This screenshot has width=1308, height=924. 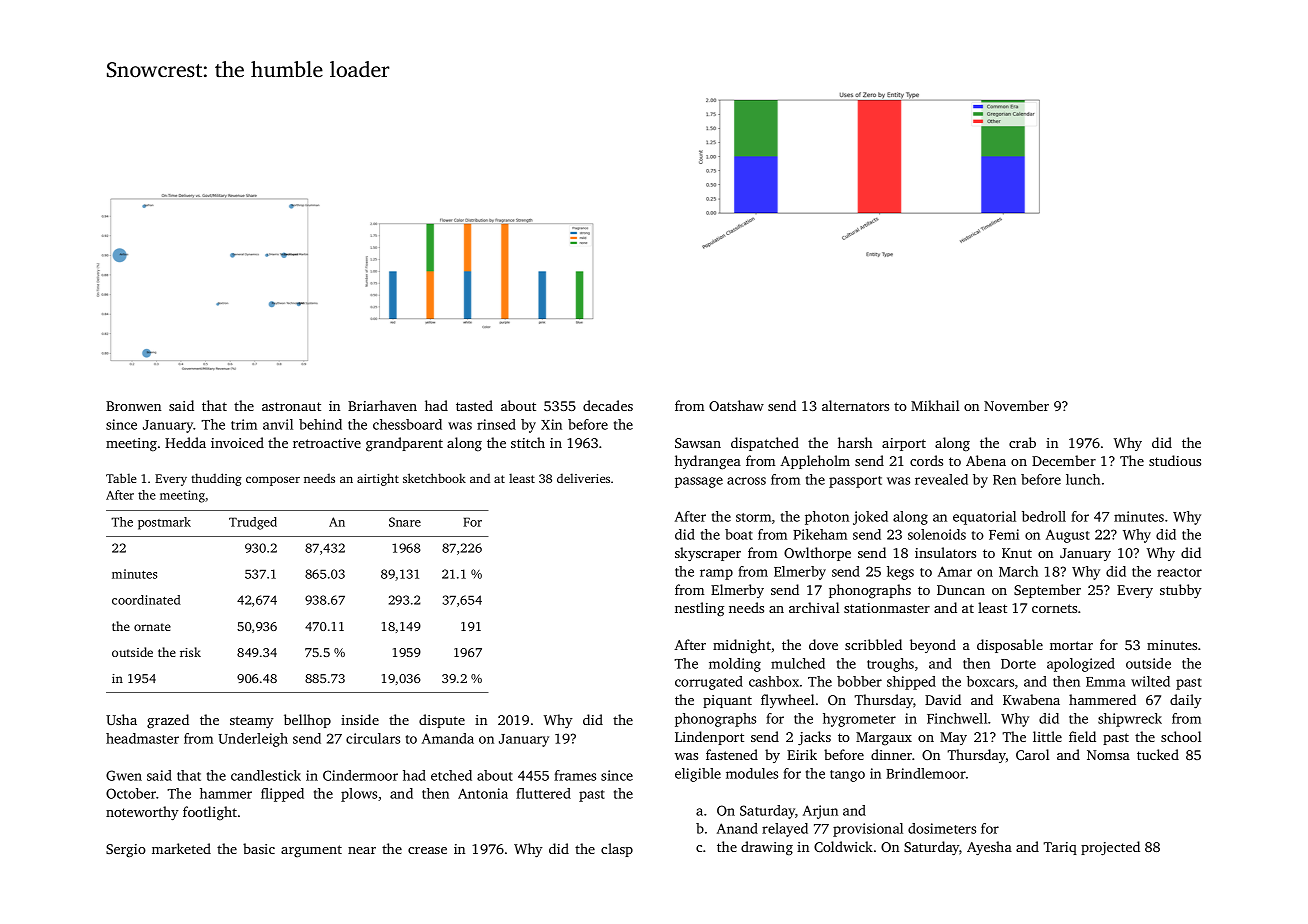 I want to click on studious, so click(x=1175, y=460).
